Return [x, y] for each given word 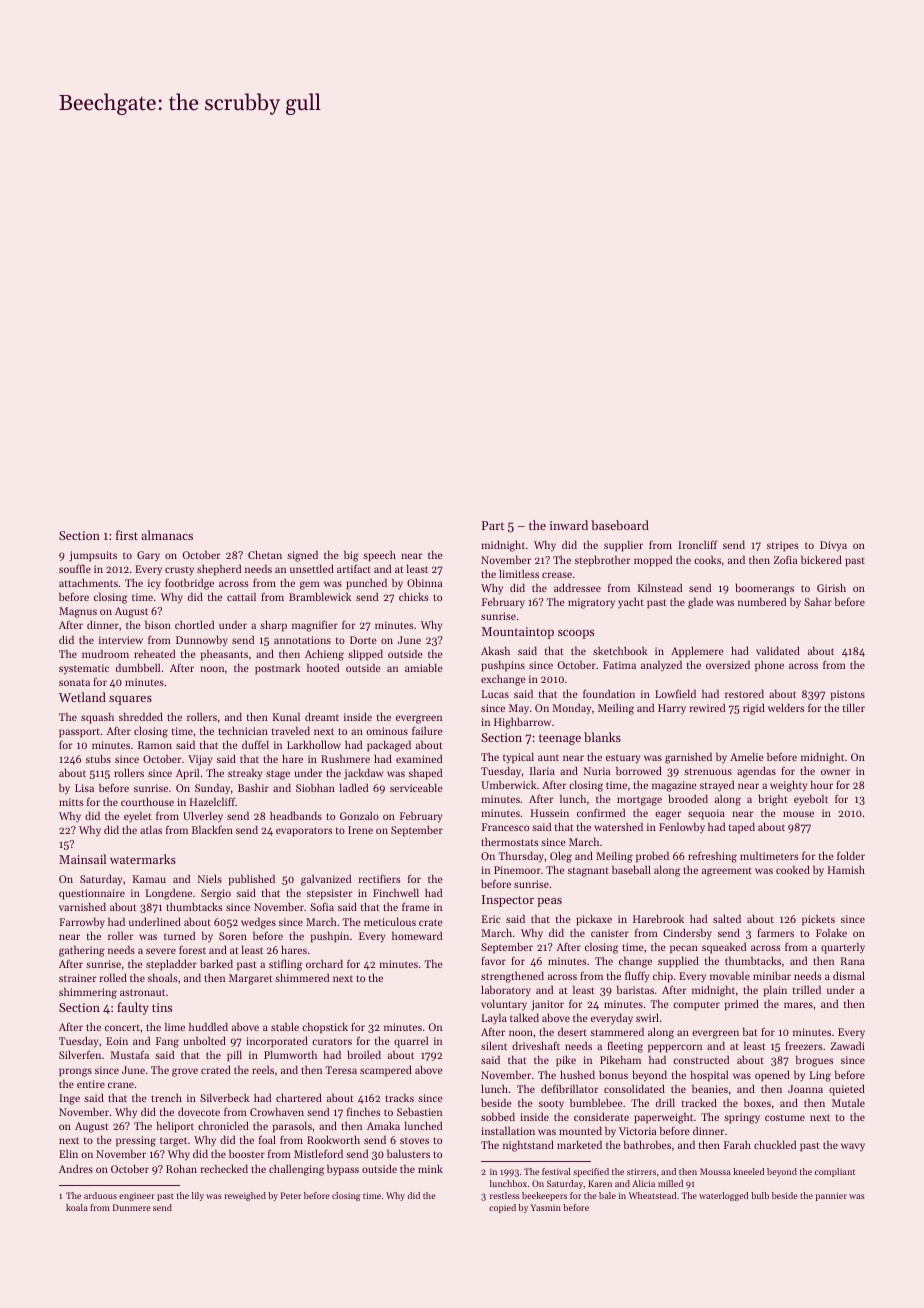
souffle [75, 568]
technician [243, 730]
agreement [727, 872]
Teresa [341, 1070]
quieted [847, 1090]
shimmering [88, 993]
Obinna [424, 582]
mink [430, 1169]
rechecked [224, 1168]
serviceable [416, 787]
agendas [756, 772]
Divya [833, 546]
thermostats [510, 842]
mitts [71, 802]
